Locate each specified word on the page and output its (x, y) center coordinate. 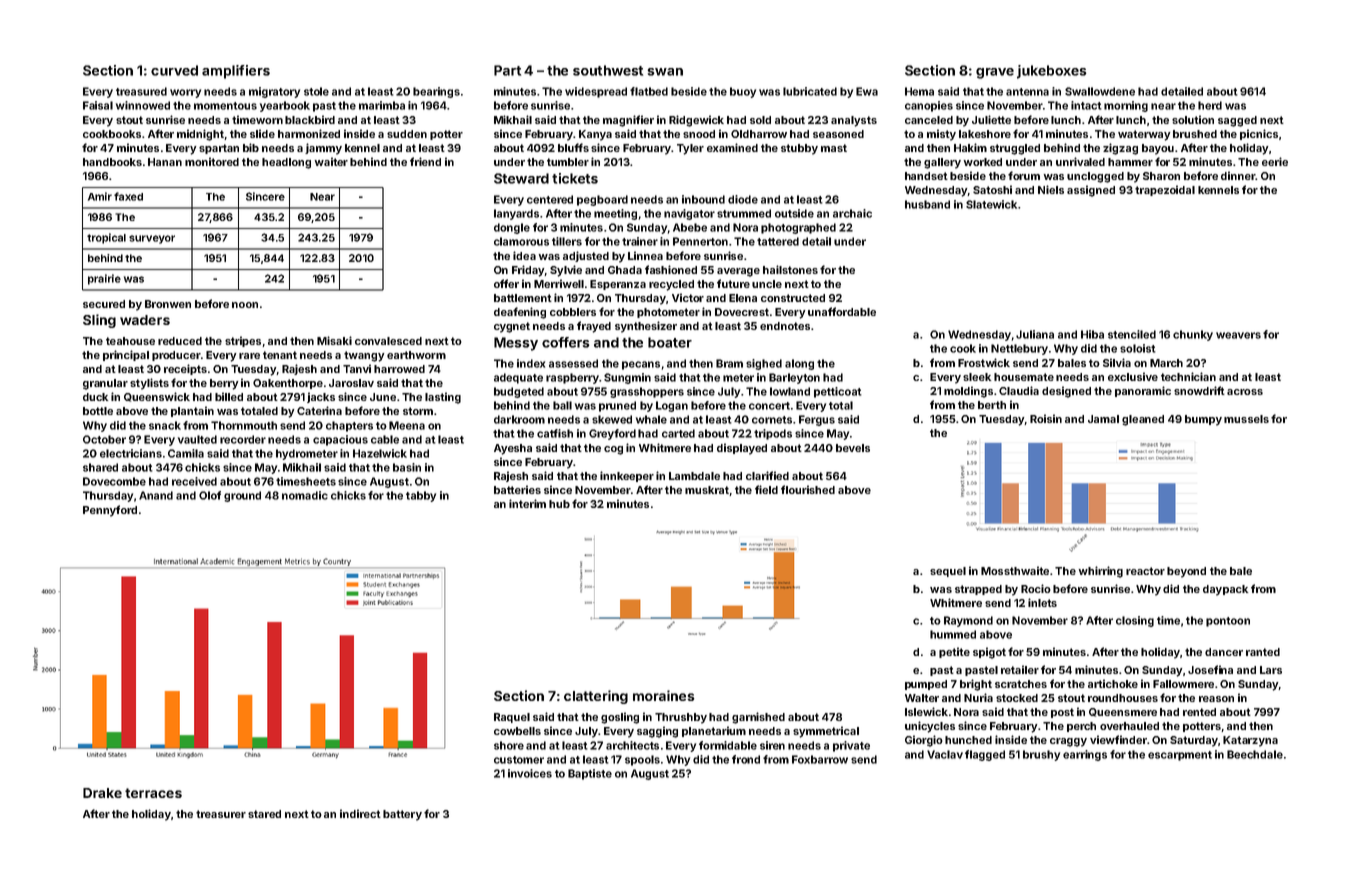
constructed (793, 298)
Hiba (1092, 334)
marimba (382, 105)
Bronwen (168, 304)
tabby (421, 496)
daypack (1225, 590)
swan (665, 72)
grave (995, 73)
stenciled (1132, 334)
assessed (573, 363)
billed (229, 396)
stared (264, 814)
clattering (596, 697)
